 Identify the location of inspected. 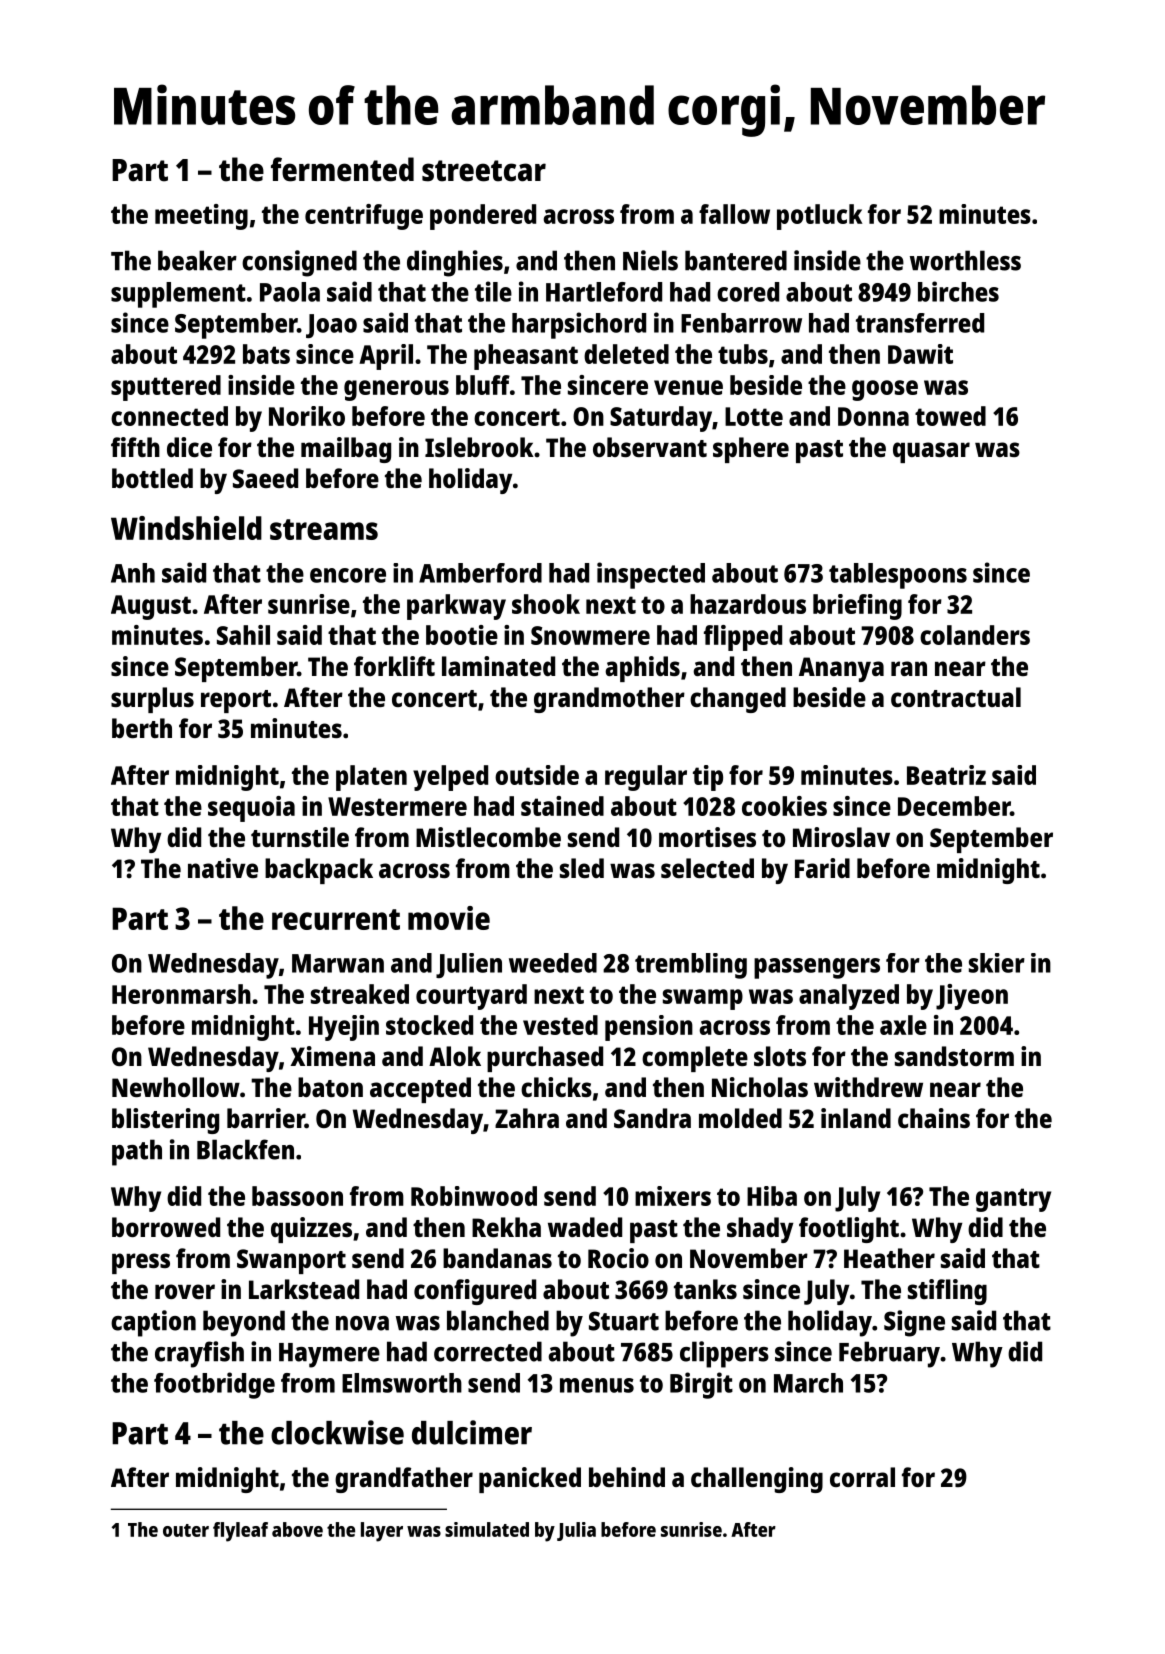
(651, 575).
